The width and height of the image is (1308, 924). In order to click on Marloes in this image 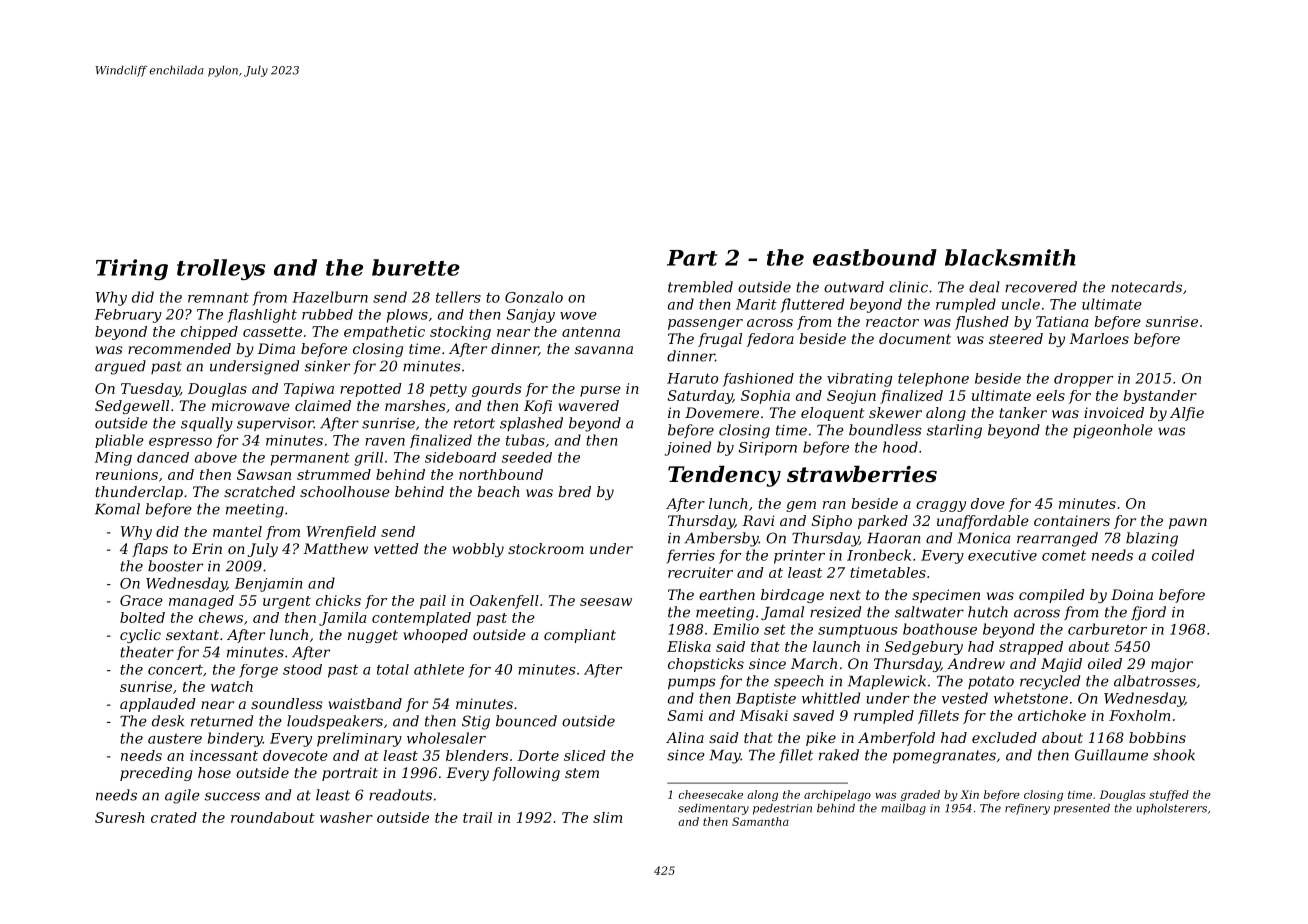, I will do `click(1099, 338)`.
